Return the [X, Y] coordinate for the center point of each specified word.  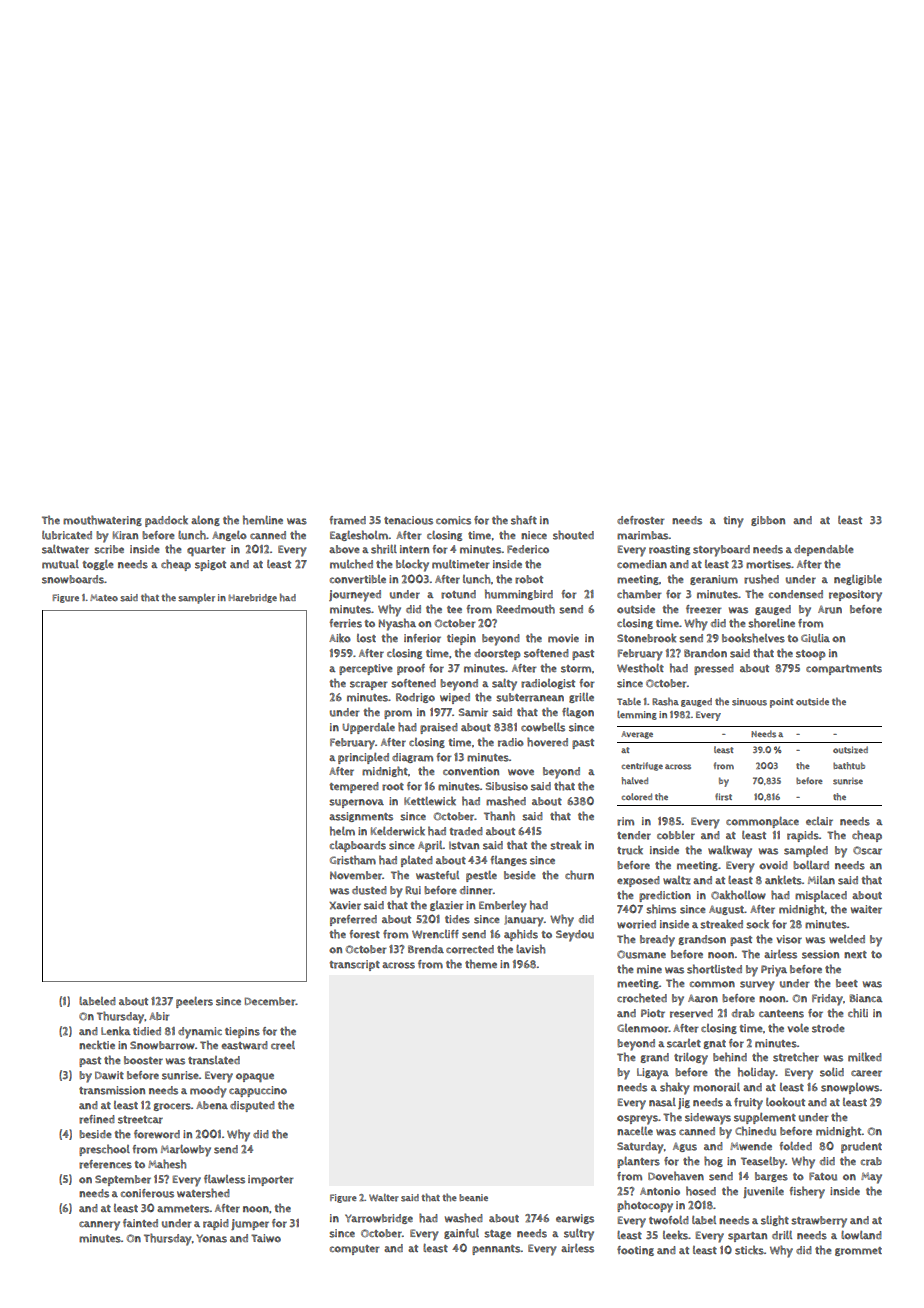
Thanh [499, 816]
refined [97, 1119]
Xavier [345, 905]
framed [348, 520]
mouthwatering [102, 520]
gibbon [768, 521]
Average [637, 735]
